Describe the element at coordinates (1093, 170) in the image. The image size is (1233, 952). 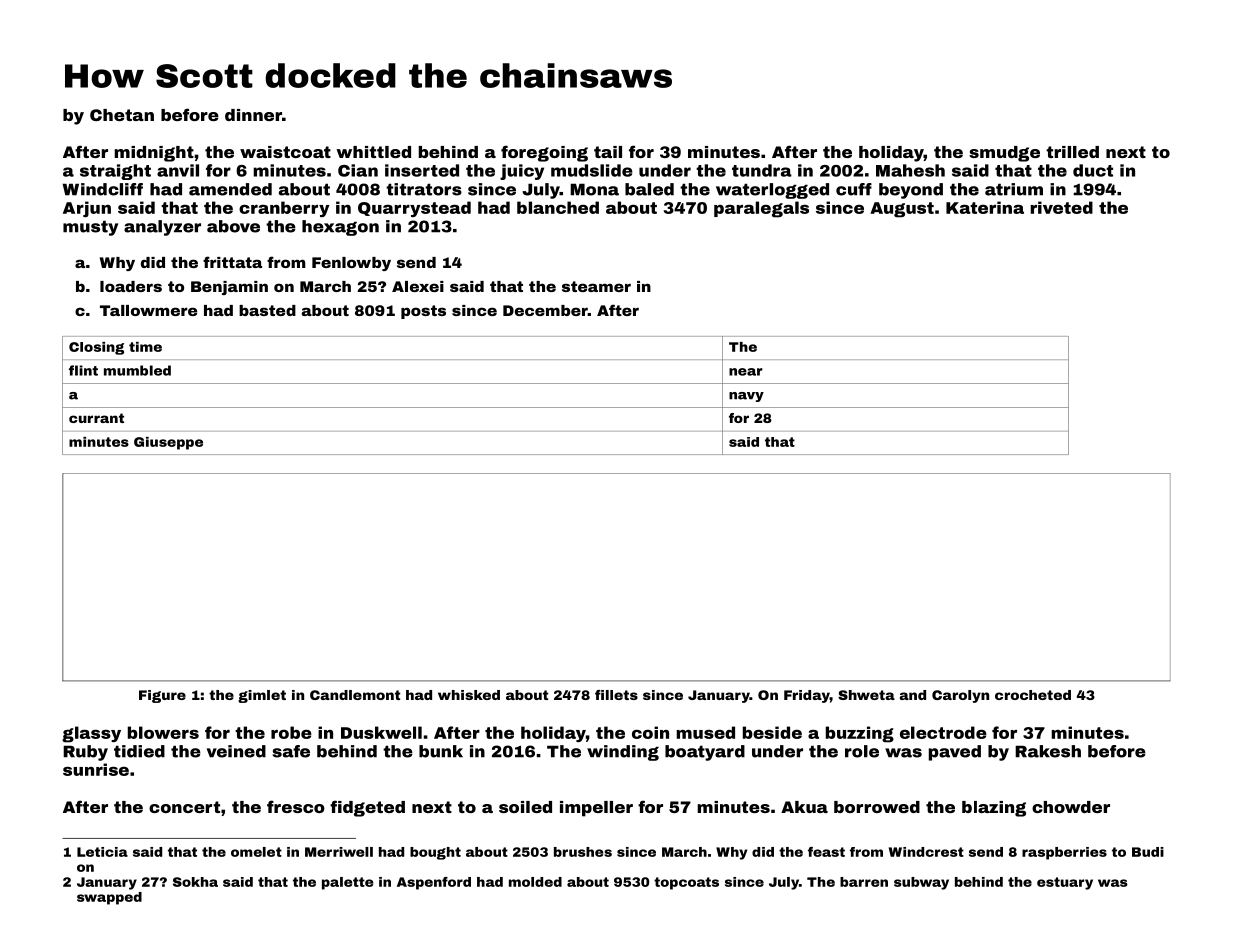
I see `duct` at that location.
